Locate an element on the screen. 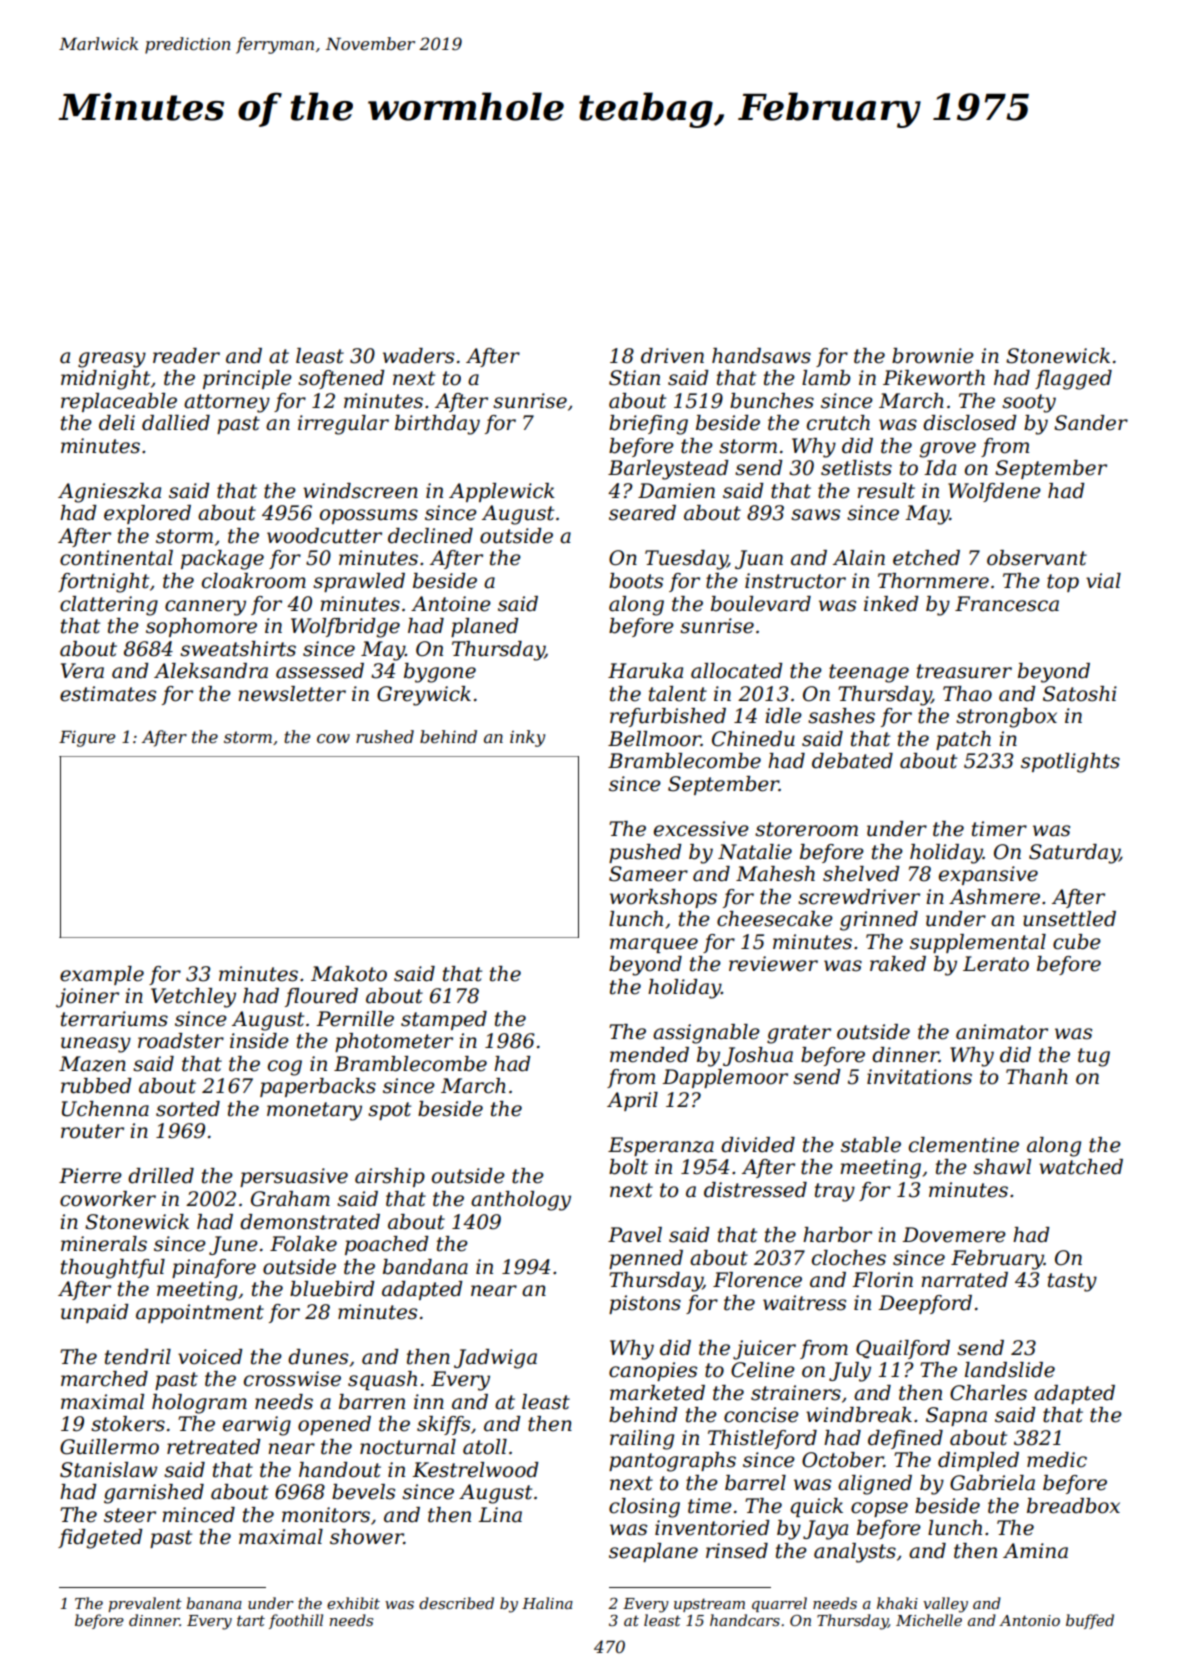 The width and height of the screenshot is (1188, 1680). thoughtful is located at coordinates (113, 1269).
